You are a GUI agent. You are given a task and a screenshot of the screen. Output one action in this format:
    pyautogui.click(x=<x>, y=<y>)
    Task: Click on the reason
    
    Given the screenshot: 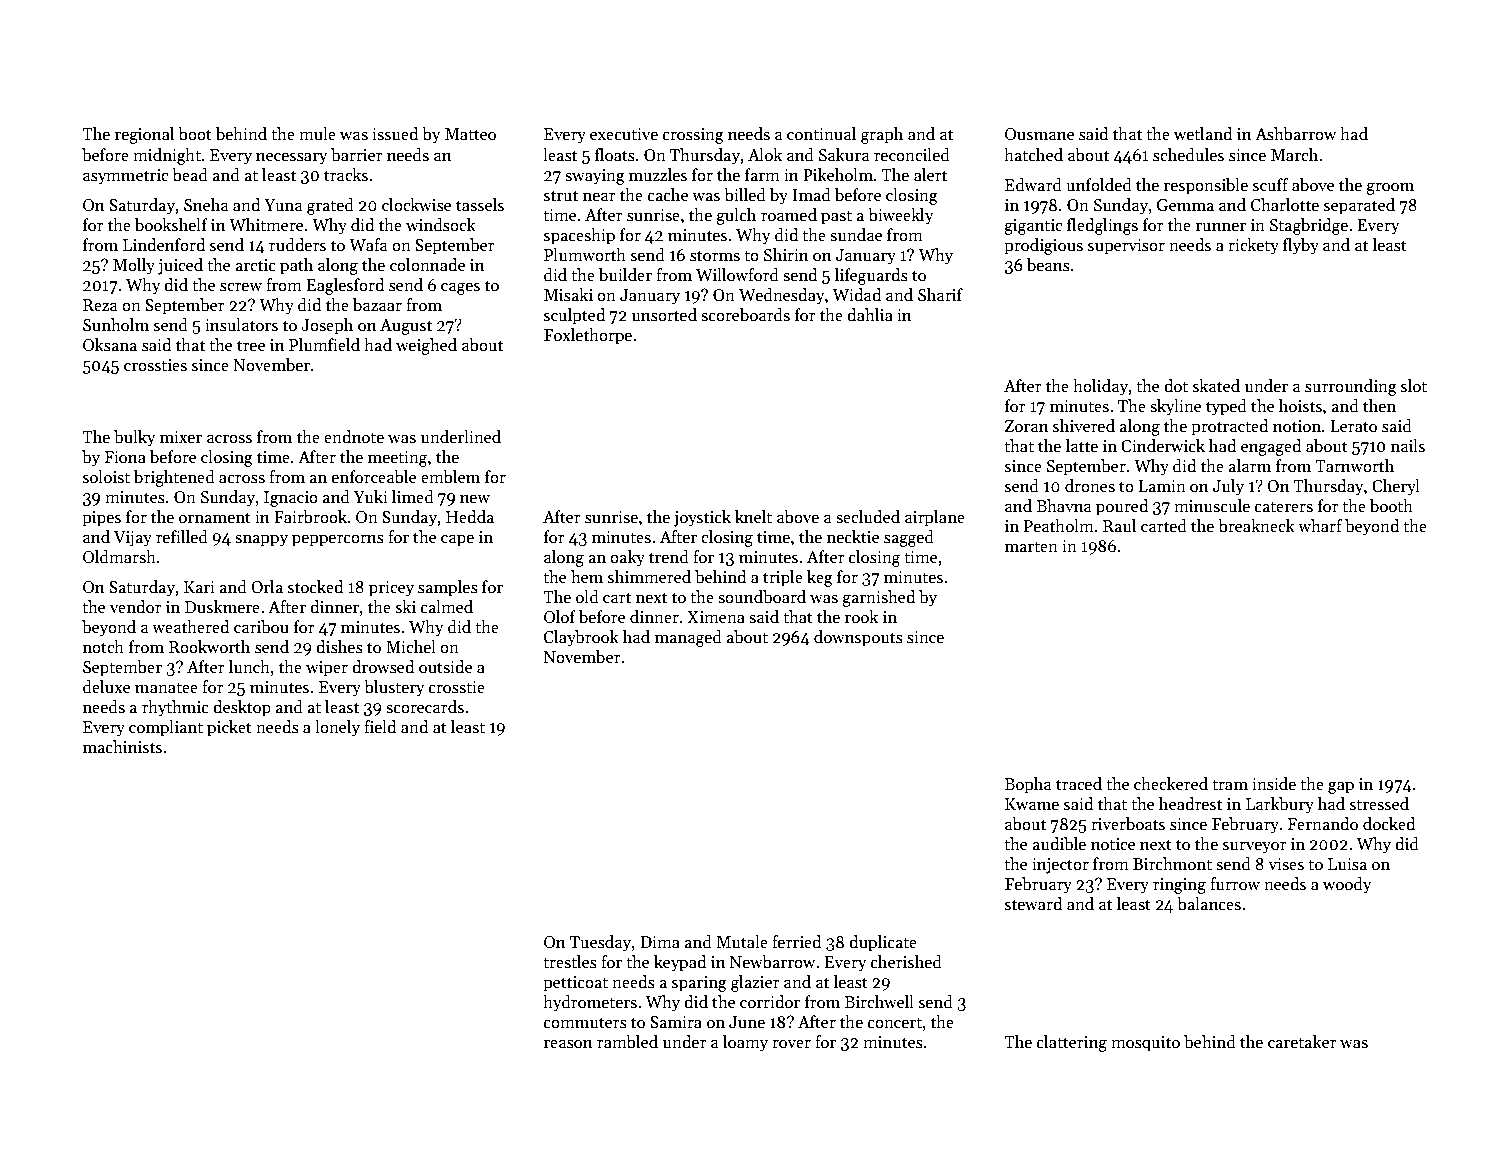 What is the action you would take?
    pyautogui.click(x=568, y=1044)
